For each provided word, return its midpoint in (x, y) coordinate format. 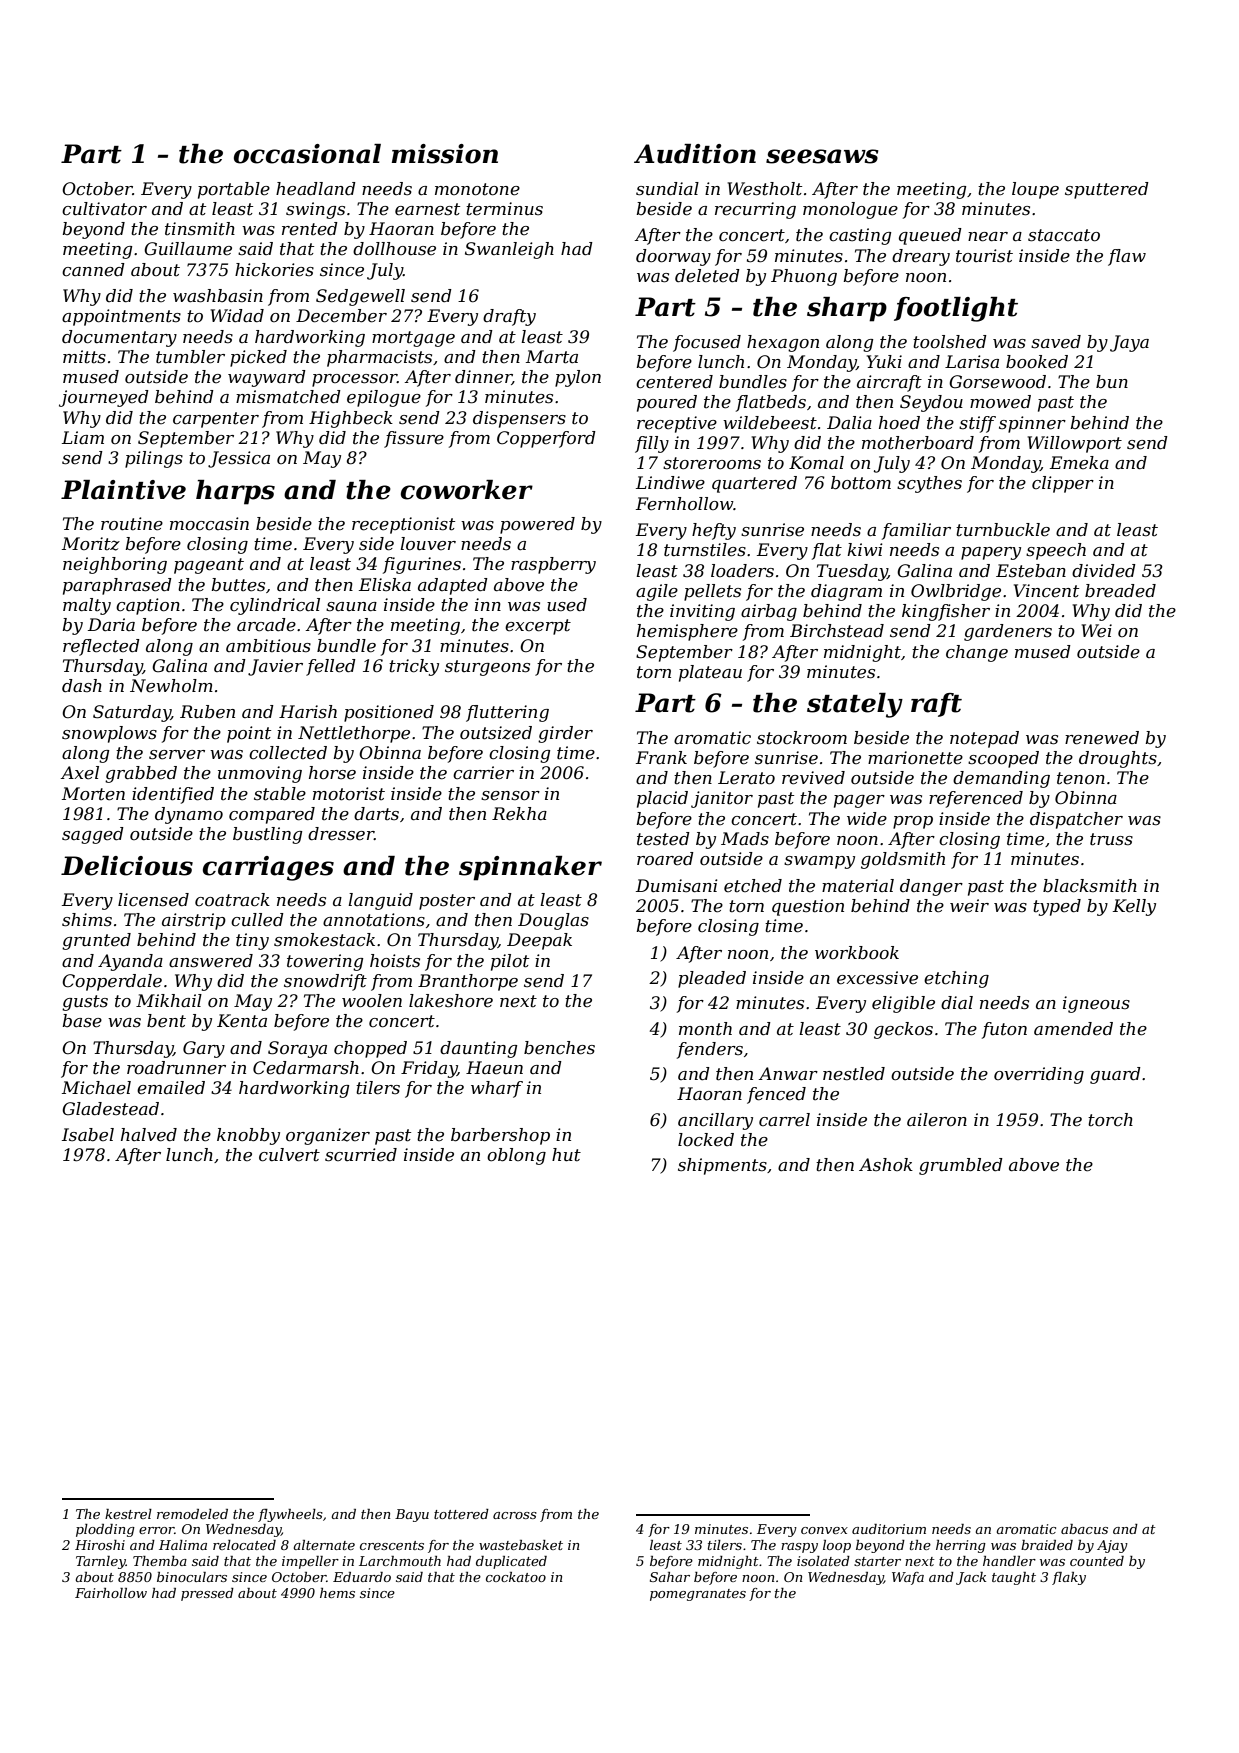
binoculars (192, 1577)
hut (566, 1154)
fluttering (507, 713)
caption (148, 606)
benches (559, 1048)
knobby (248, 1136)
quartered (754, 484)
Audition (695, 154)
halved (149, 1135)
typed (1057, 907)
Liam (83, 437)
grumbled (961, 1166)
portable (234, 190)
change (977, 653)
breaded (1120, 591)
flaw (1127, 257)
